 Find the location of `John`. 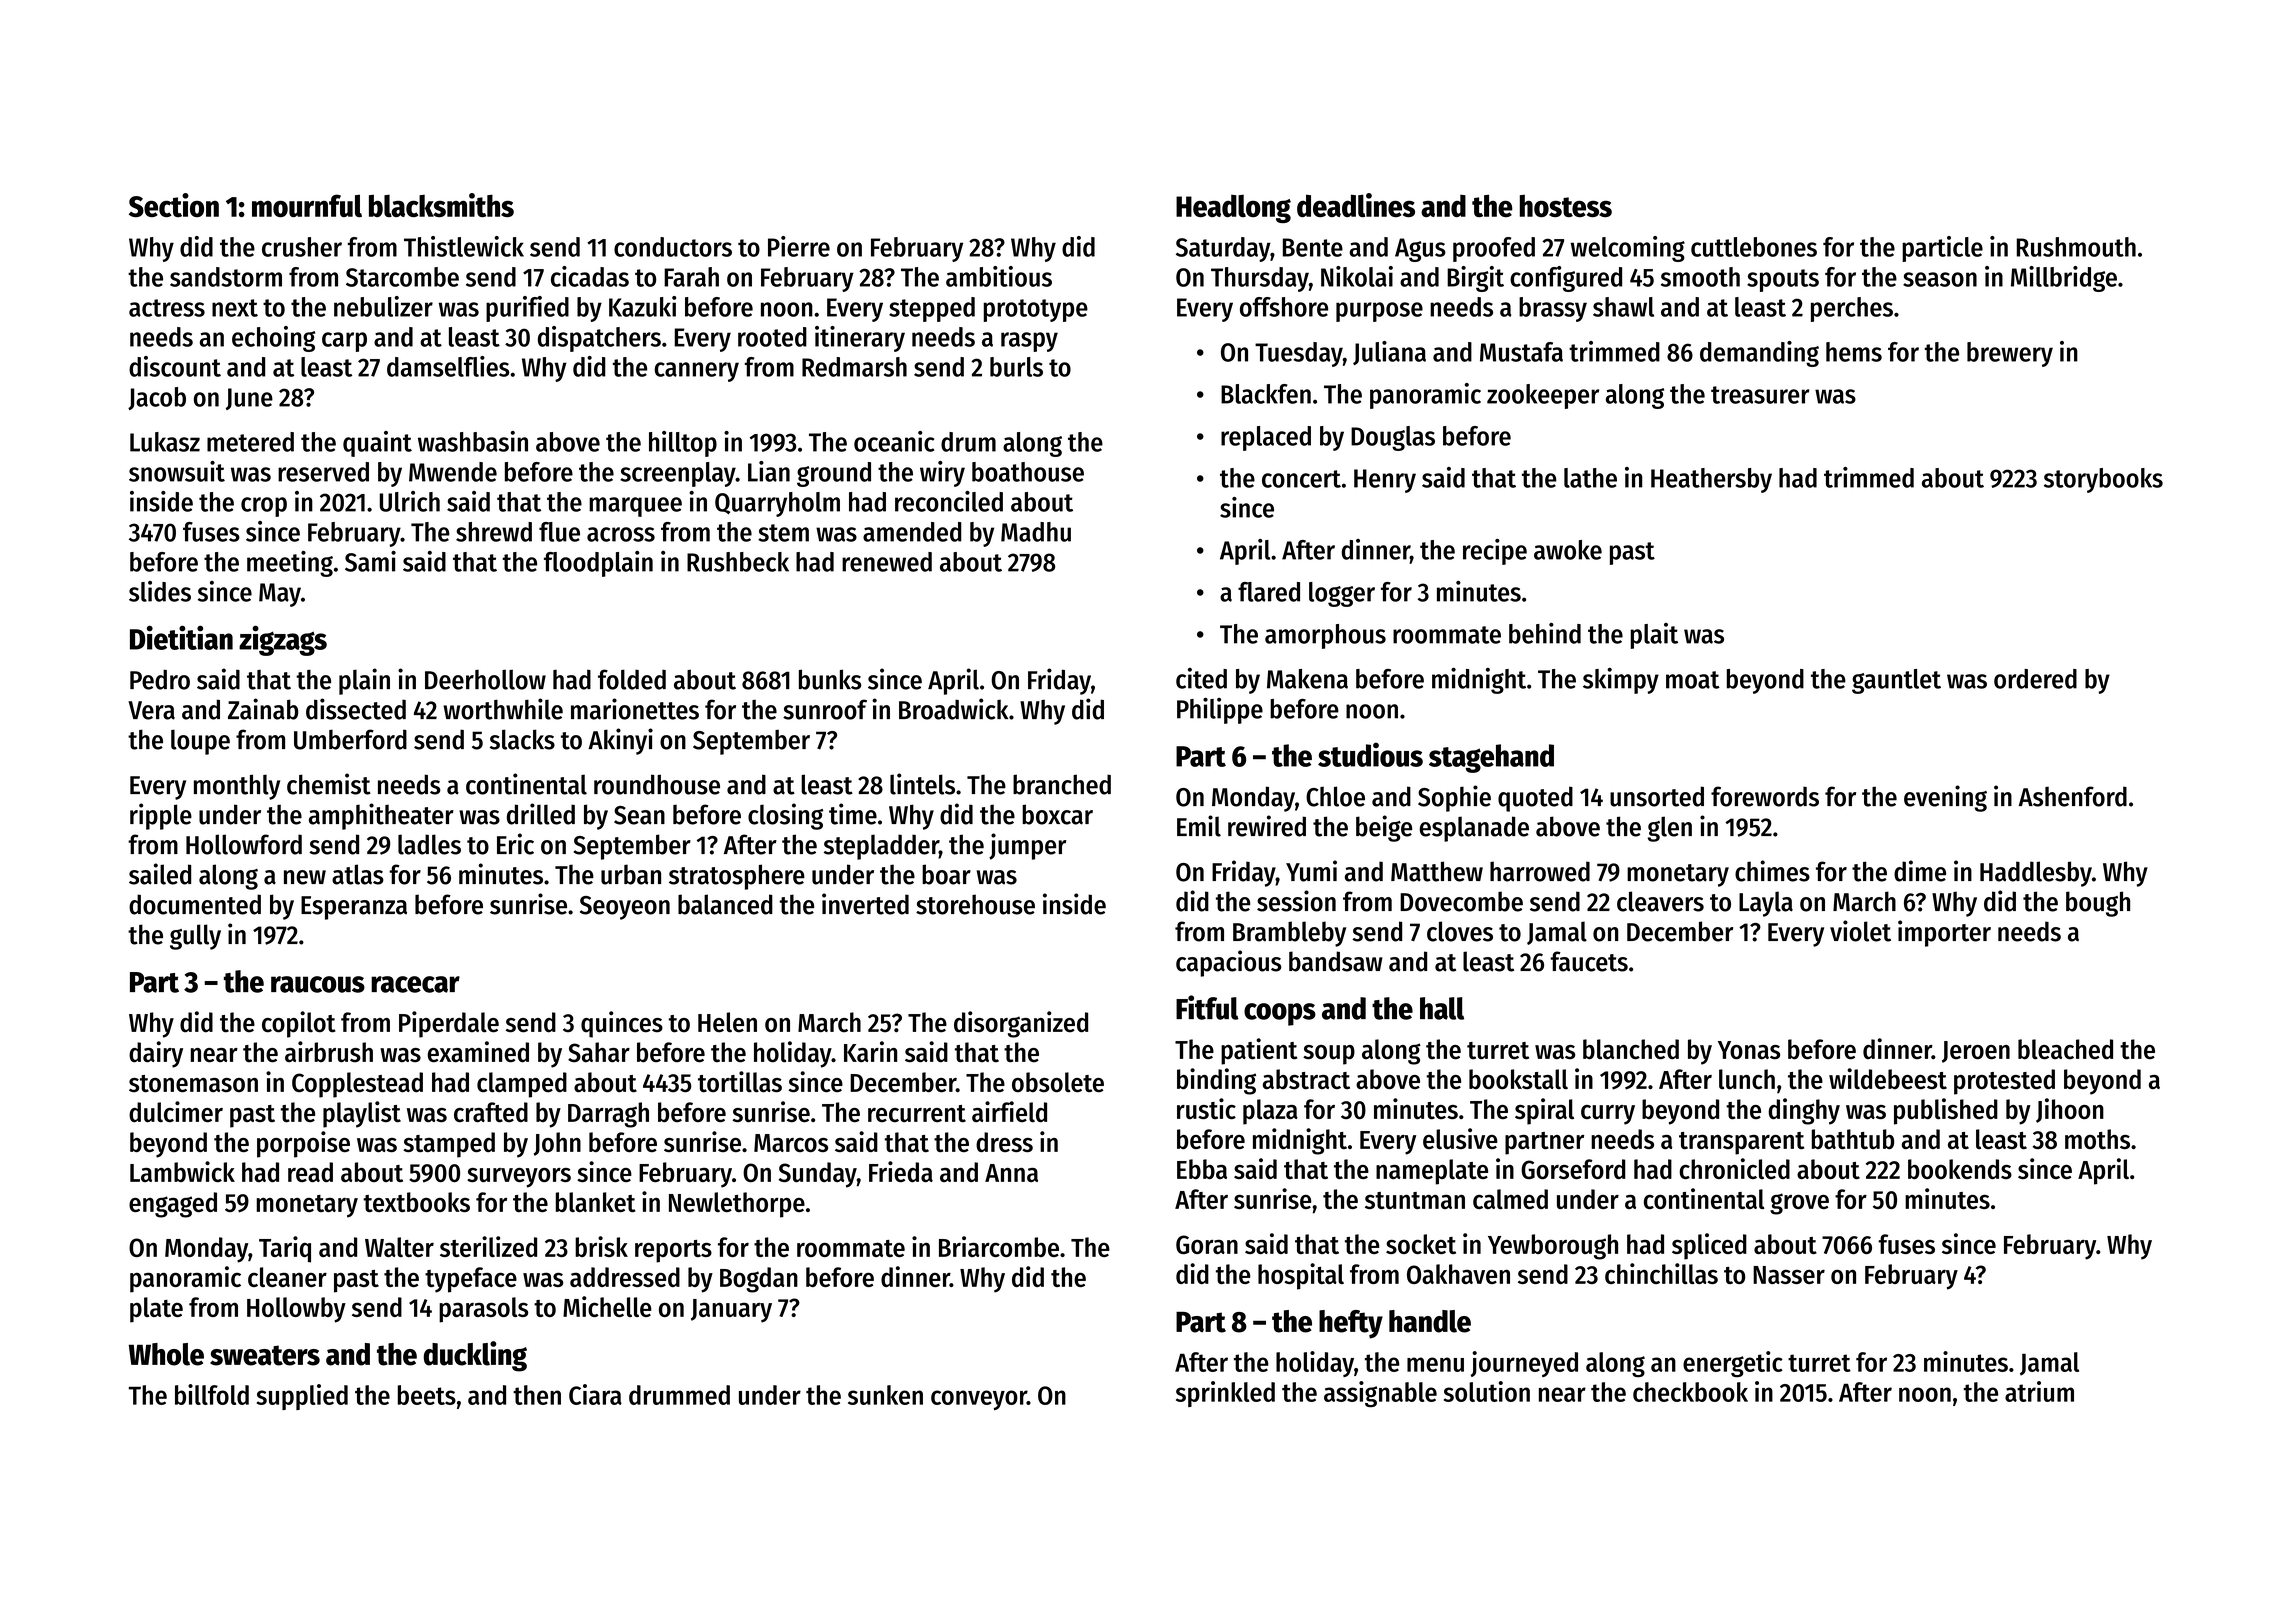

John is located at coordinates (557, 1144).
